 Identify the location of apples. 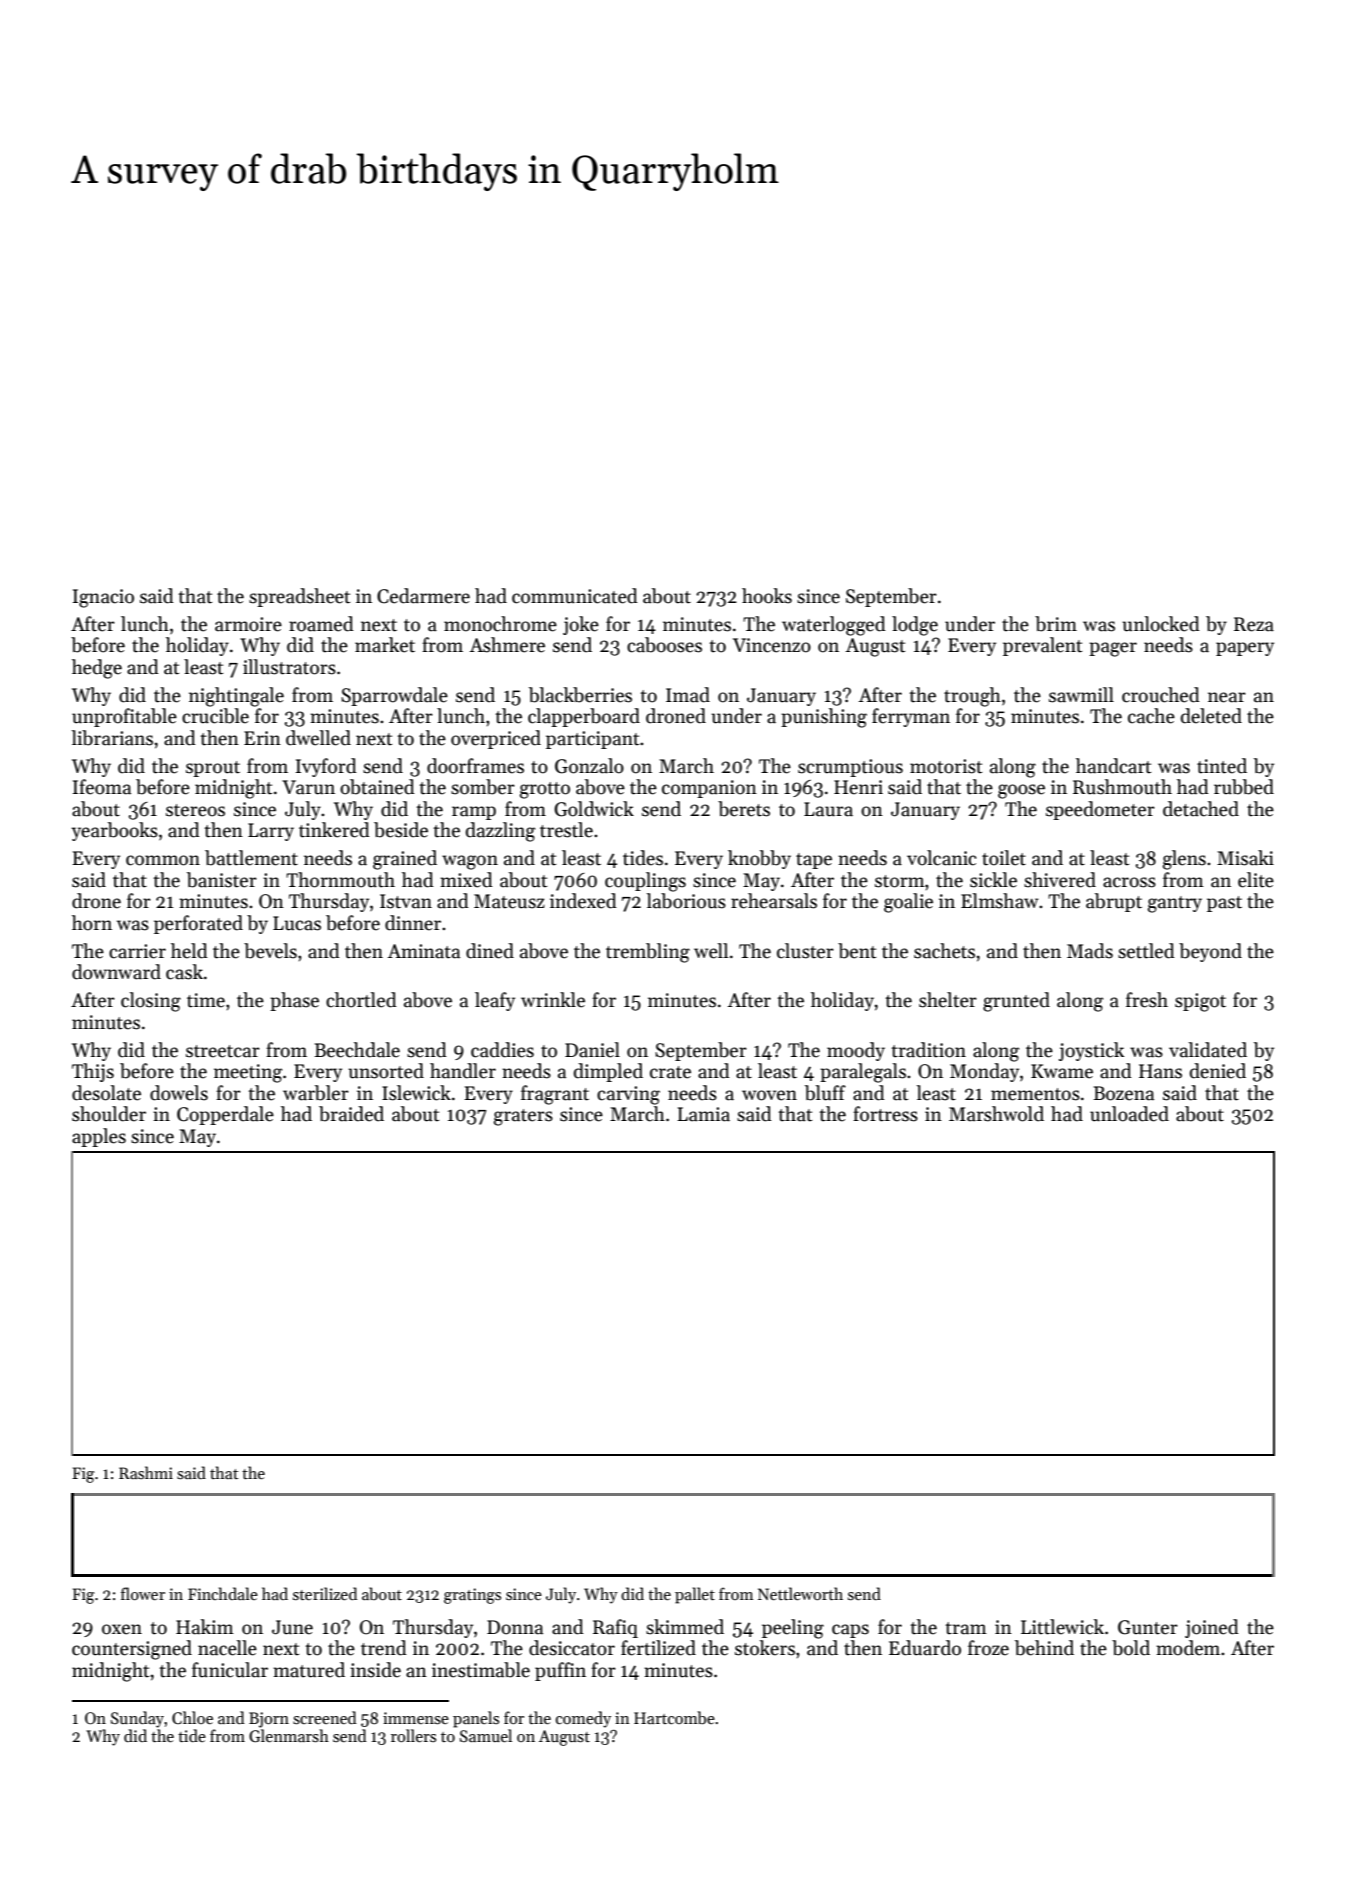
(99, 1137).
